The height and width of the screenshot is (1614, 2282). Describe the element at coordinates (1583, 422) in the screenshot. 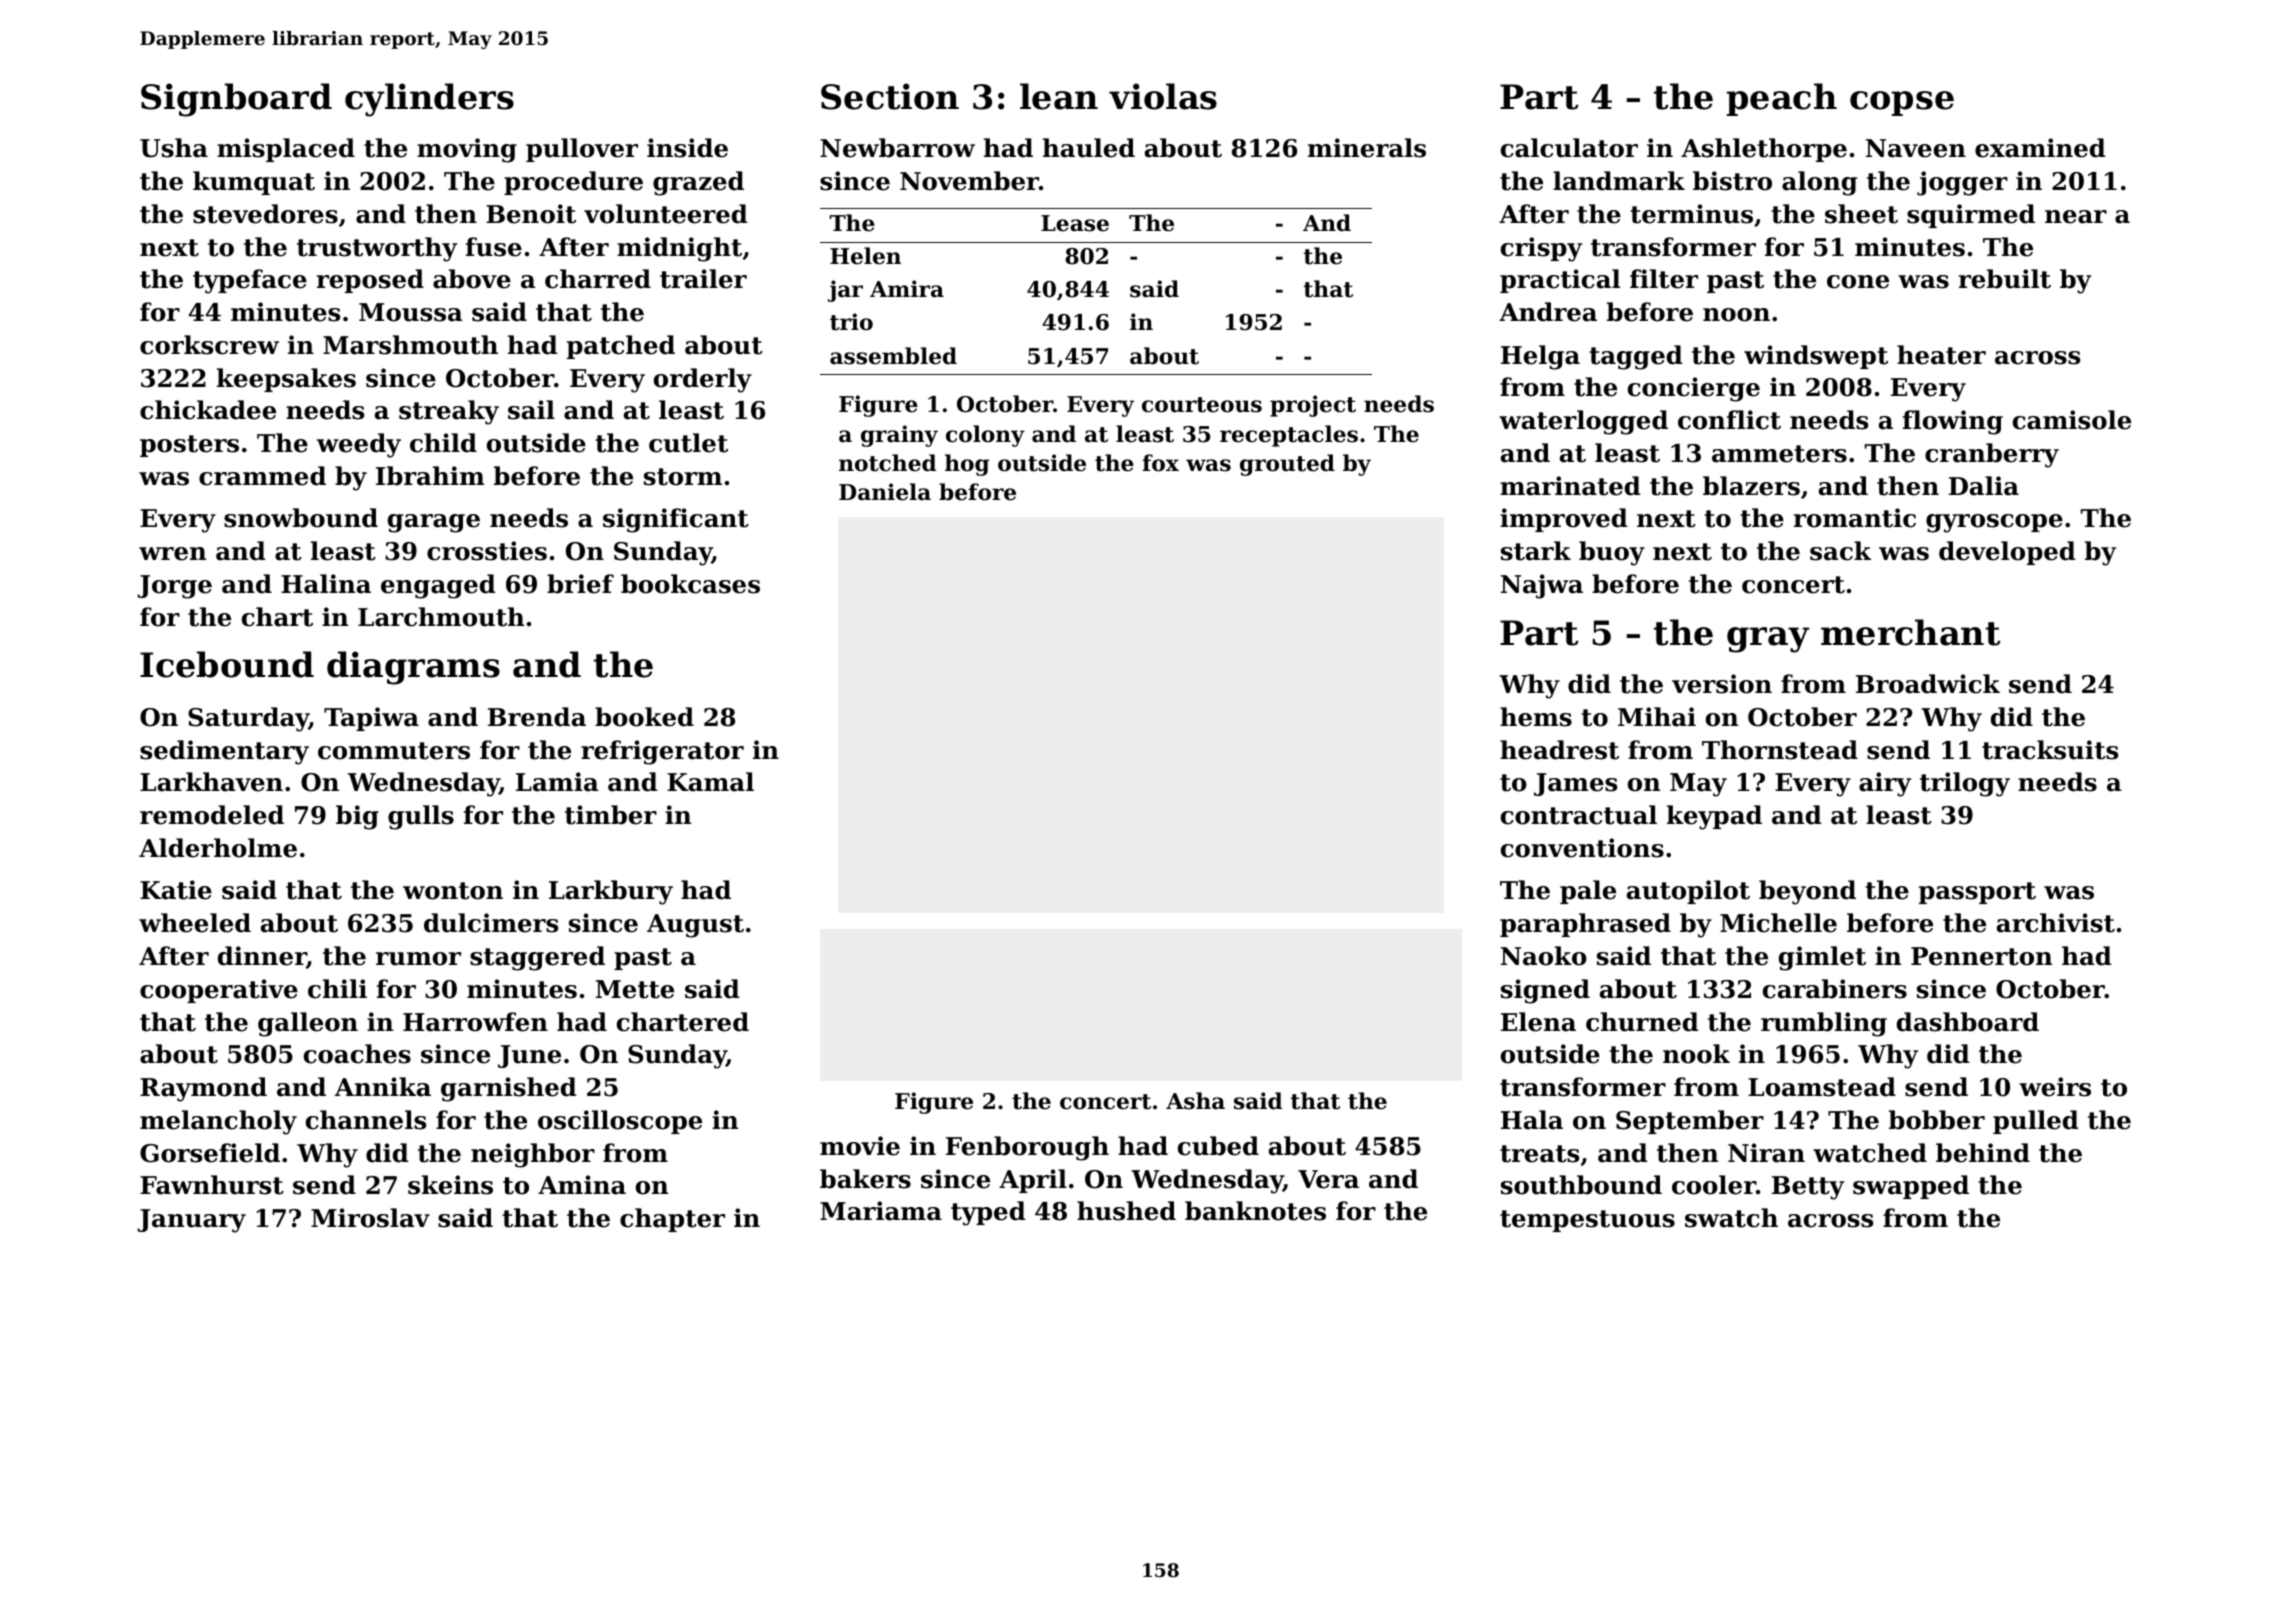

I see `waterlogged` at that location.
